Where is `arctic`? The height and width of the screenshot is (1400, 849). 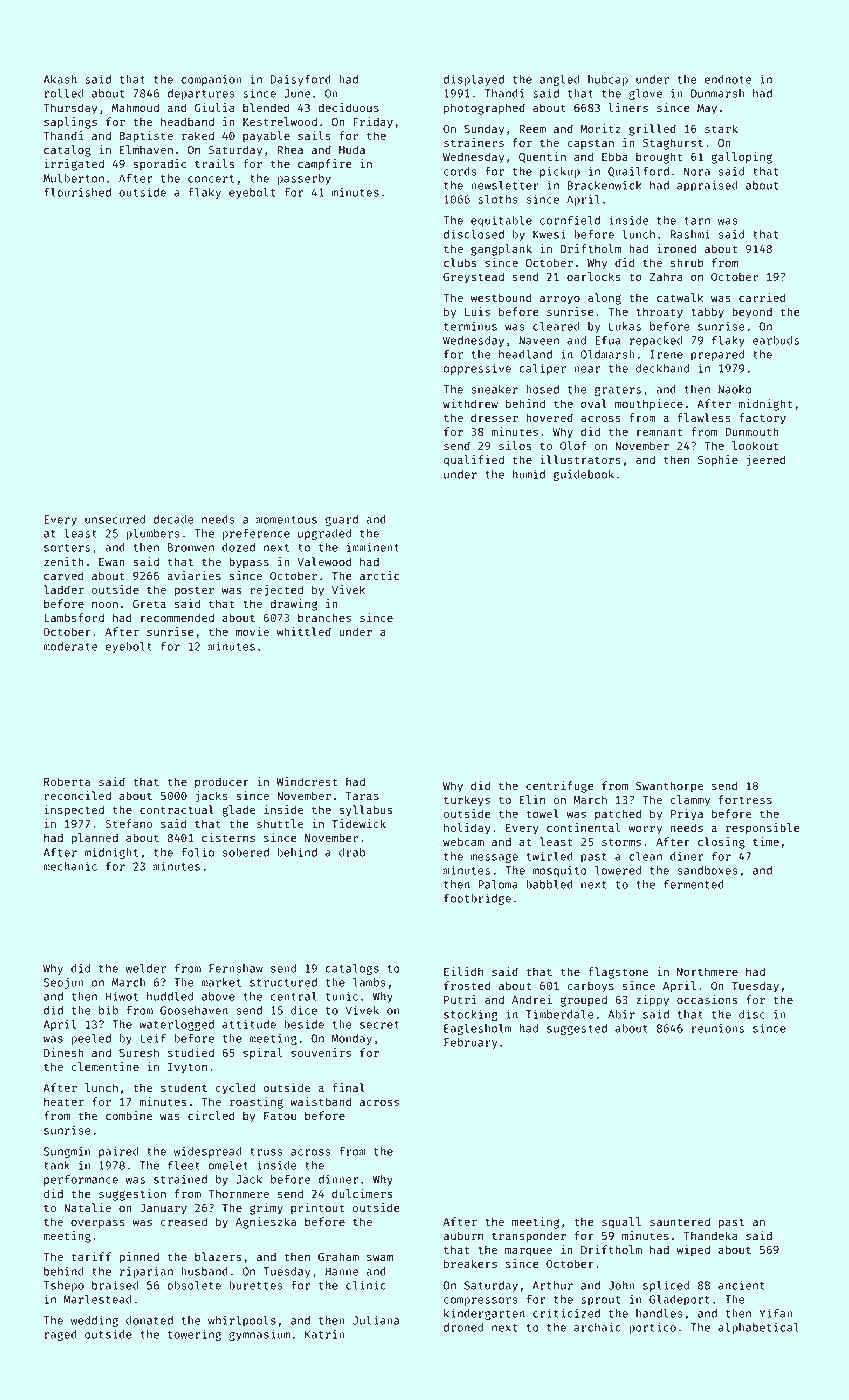
arctic is located at coordinates (379, 575).
